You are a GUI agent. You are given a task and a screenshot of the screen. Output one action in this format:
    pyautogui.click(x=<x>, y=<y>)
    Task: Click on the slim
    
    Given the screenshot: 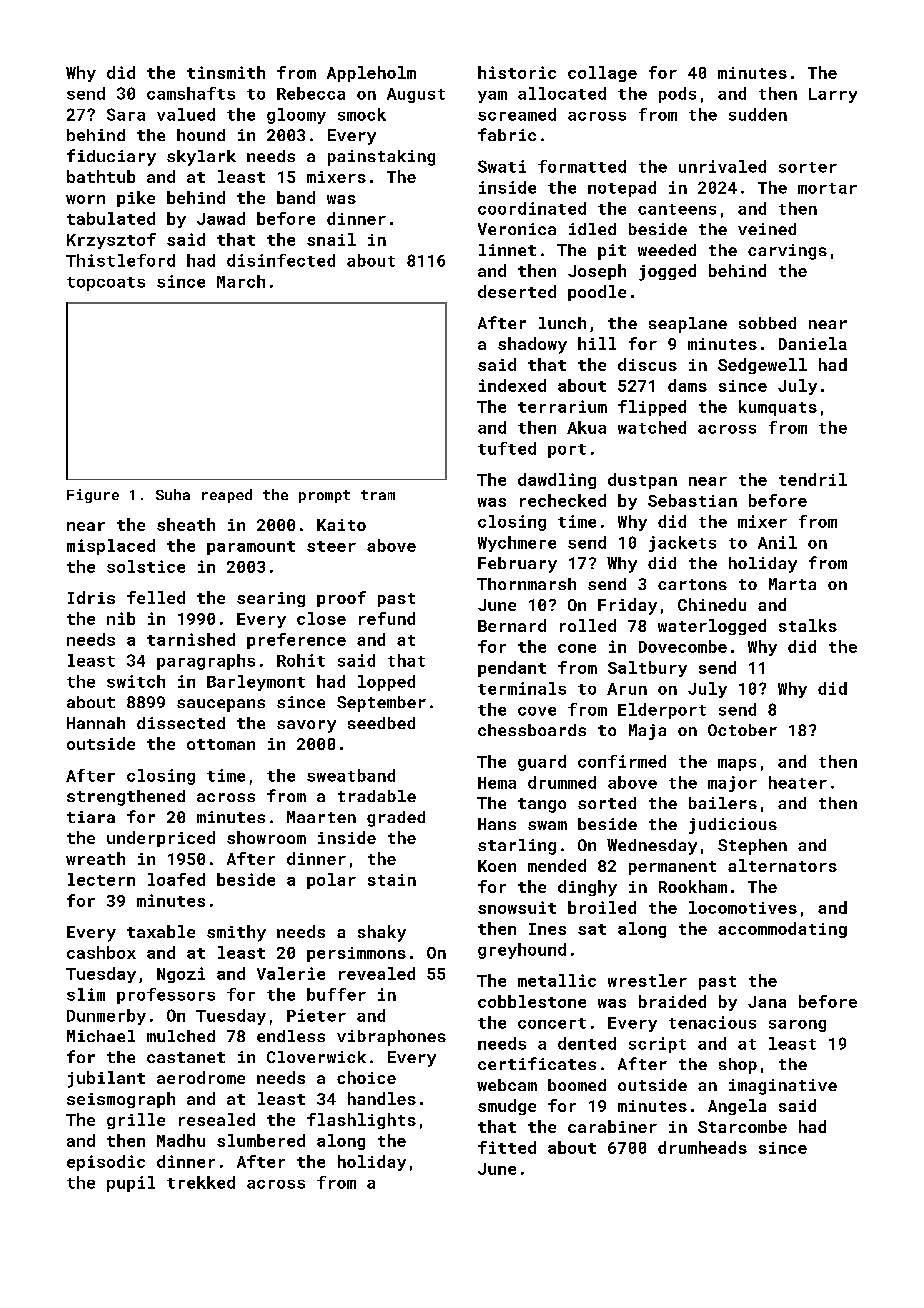 What is the action you would take?
    pyautogui.click(x=86, y=994)
